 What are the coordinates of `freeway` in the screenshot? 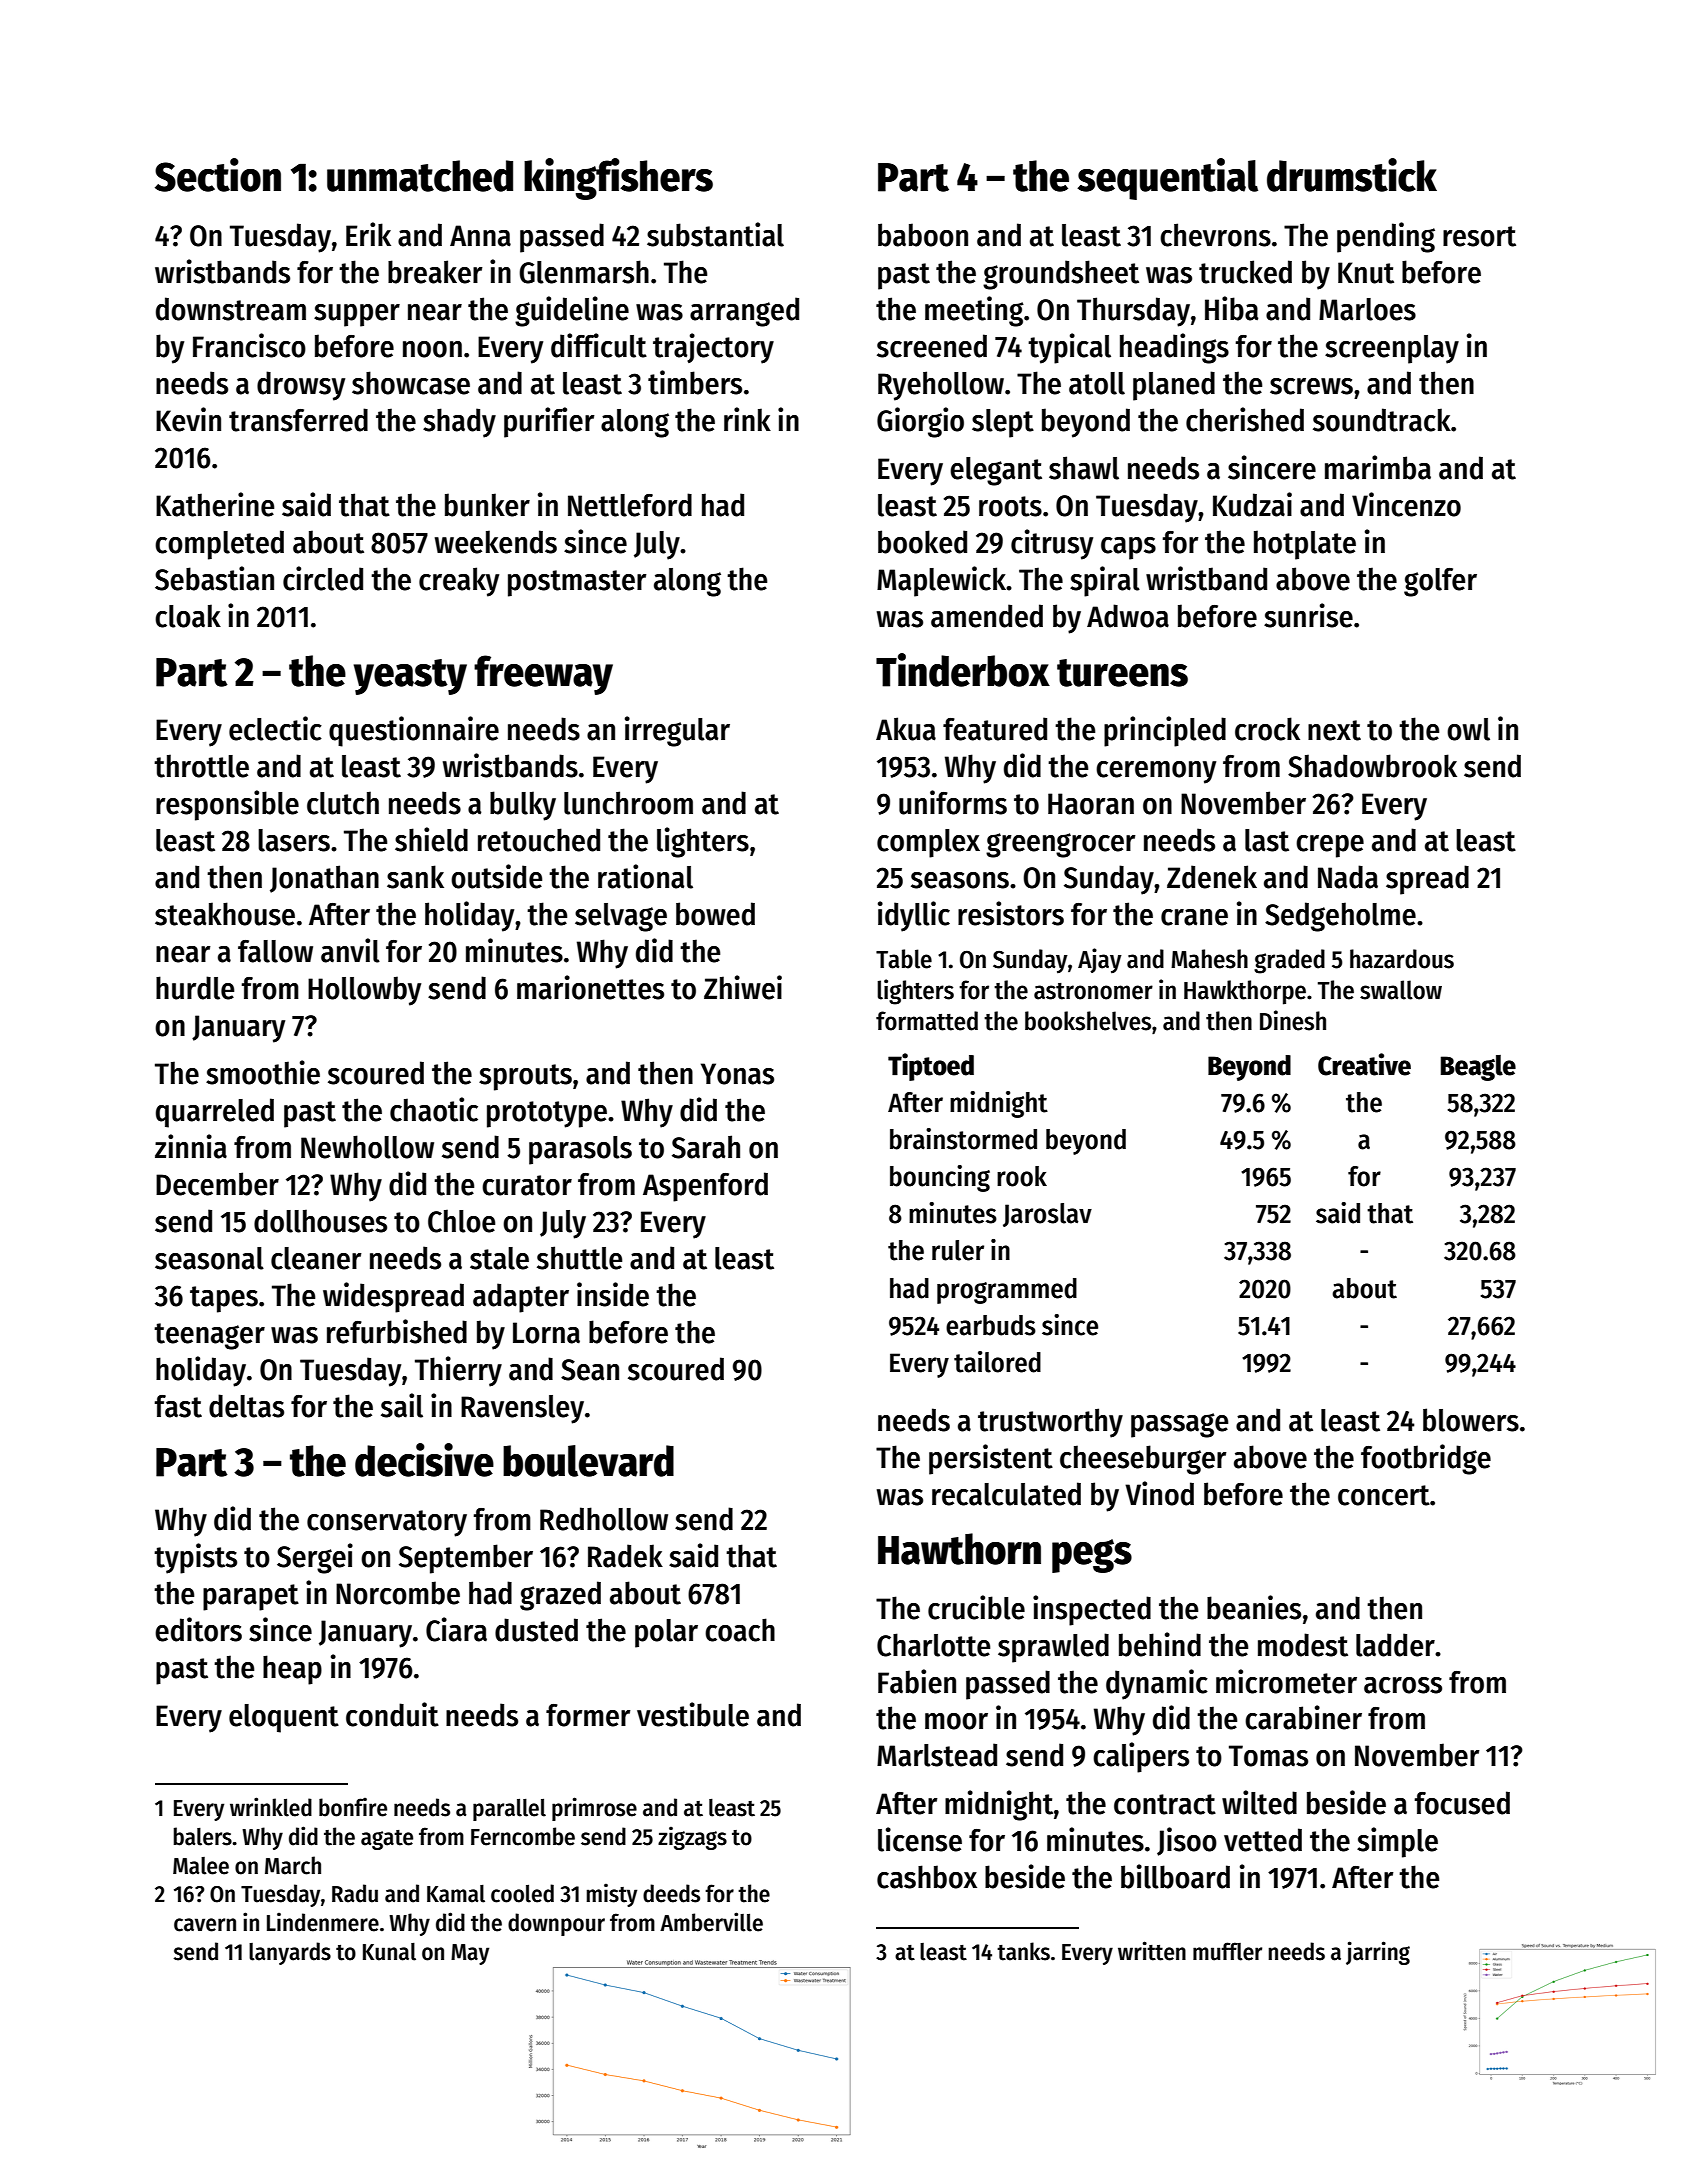 It's located at (543, 675).
